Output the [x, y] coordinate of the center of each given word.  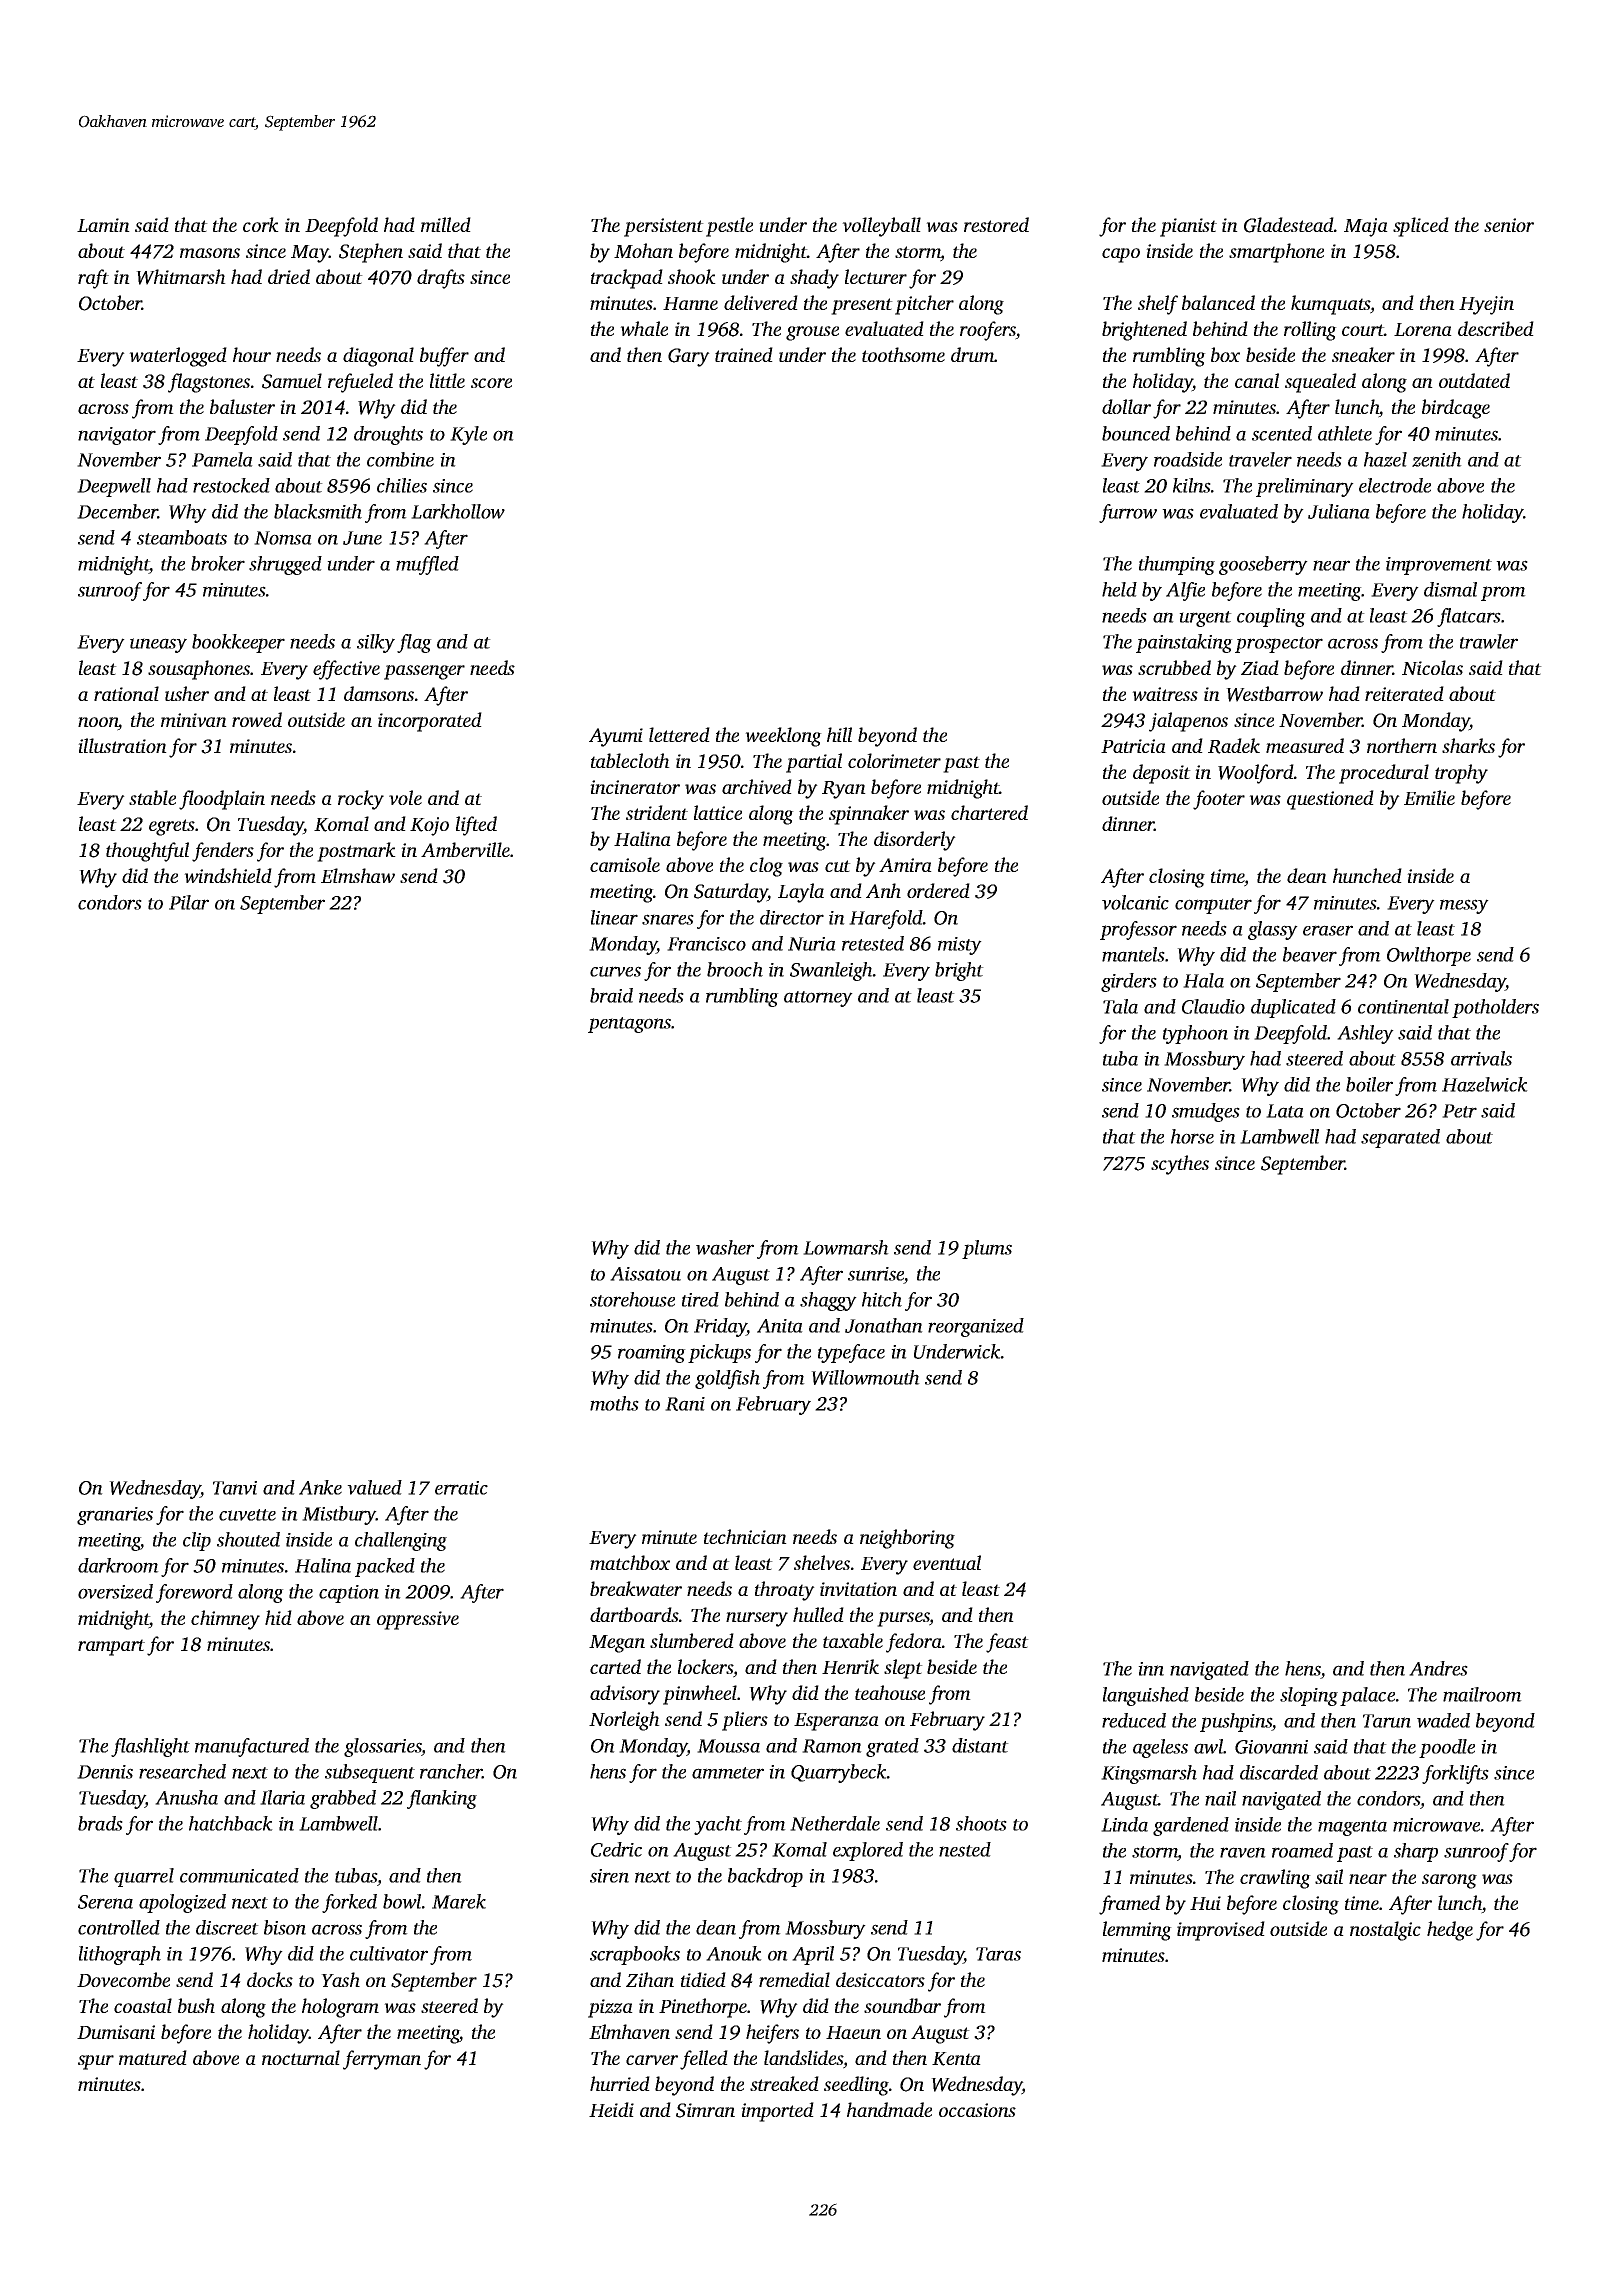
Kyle [468, 435]
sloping [1309, 1696]
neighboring [907, 1539]
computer [1213, 906]
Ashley [1365, 1034]
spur [96, 2062]
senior [1509, 225]
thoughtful [147, 852]
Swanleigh [831, 971]
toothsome [903, 354]
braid [611, 995]
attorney [818, 999]
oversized [115, 1591]
